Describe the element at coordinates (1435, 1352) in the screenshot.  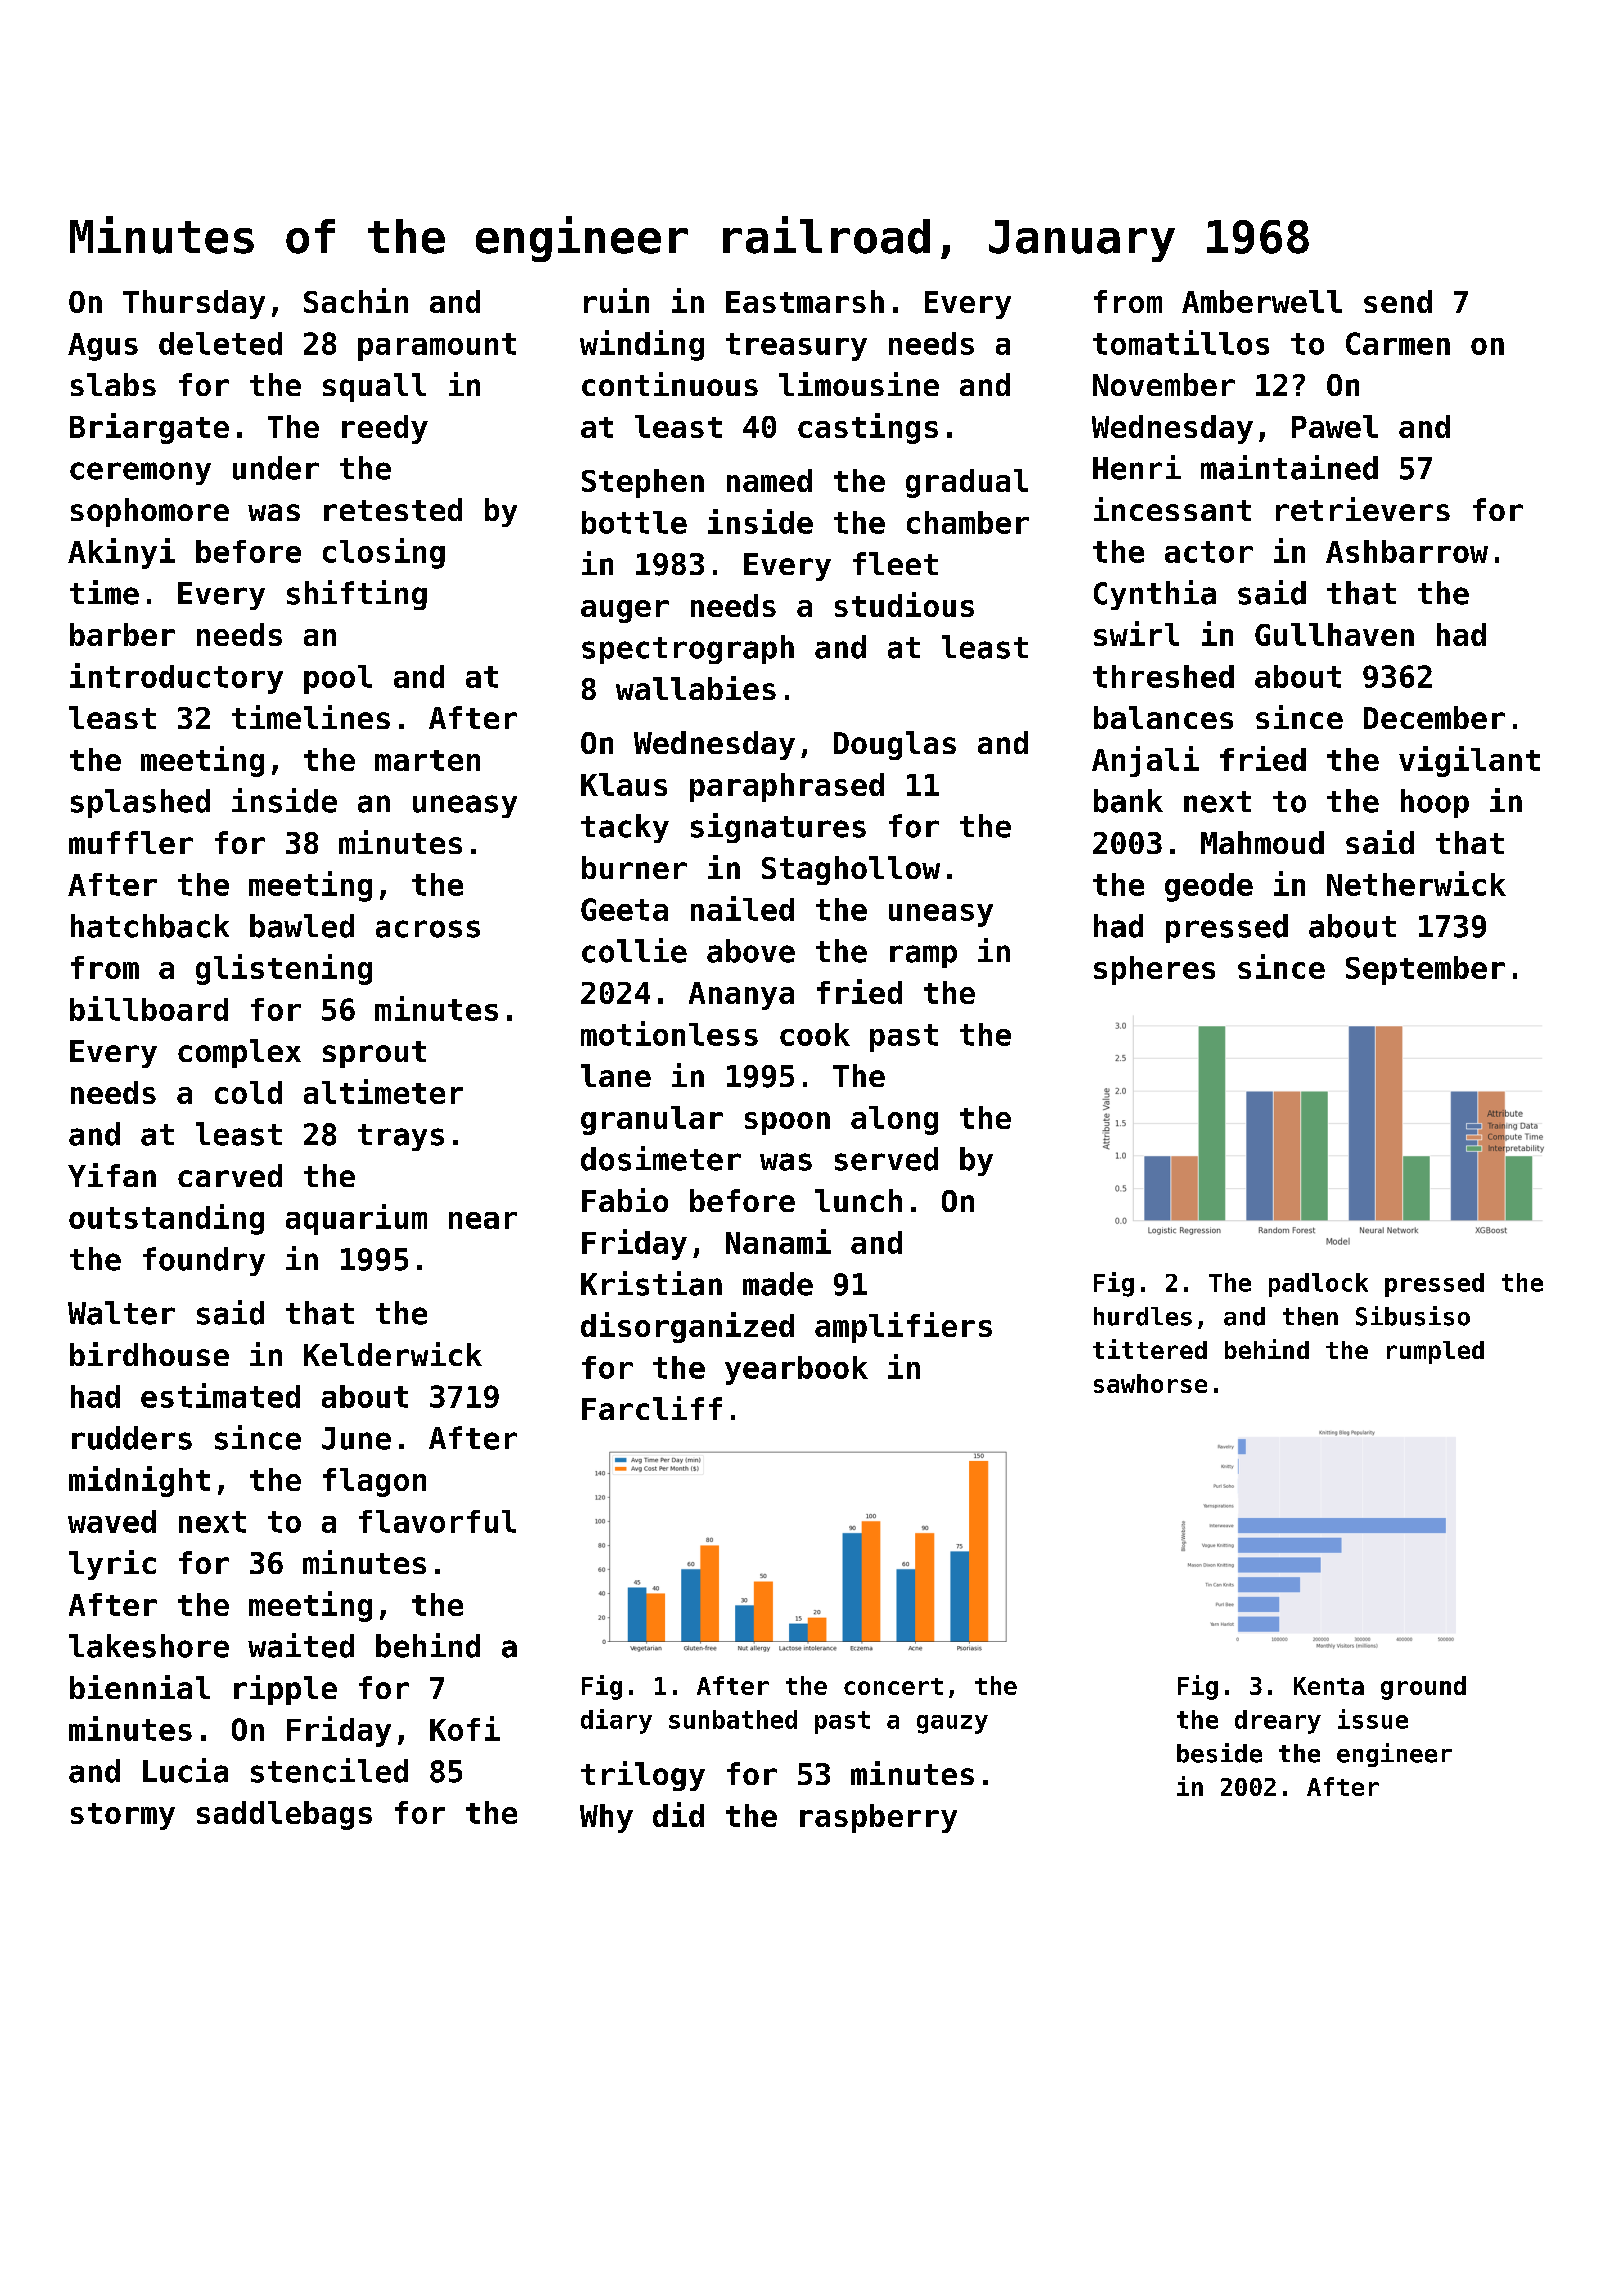
I see `rumpled` at that location.
